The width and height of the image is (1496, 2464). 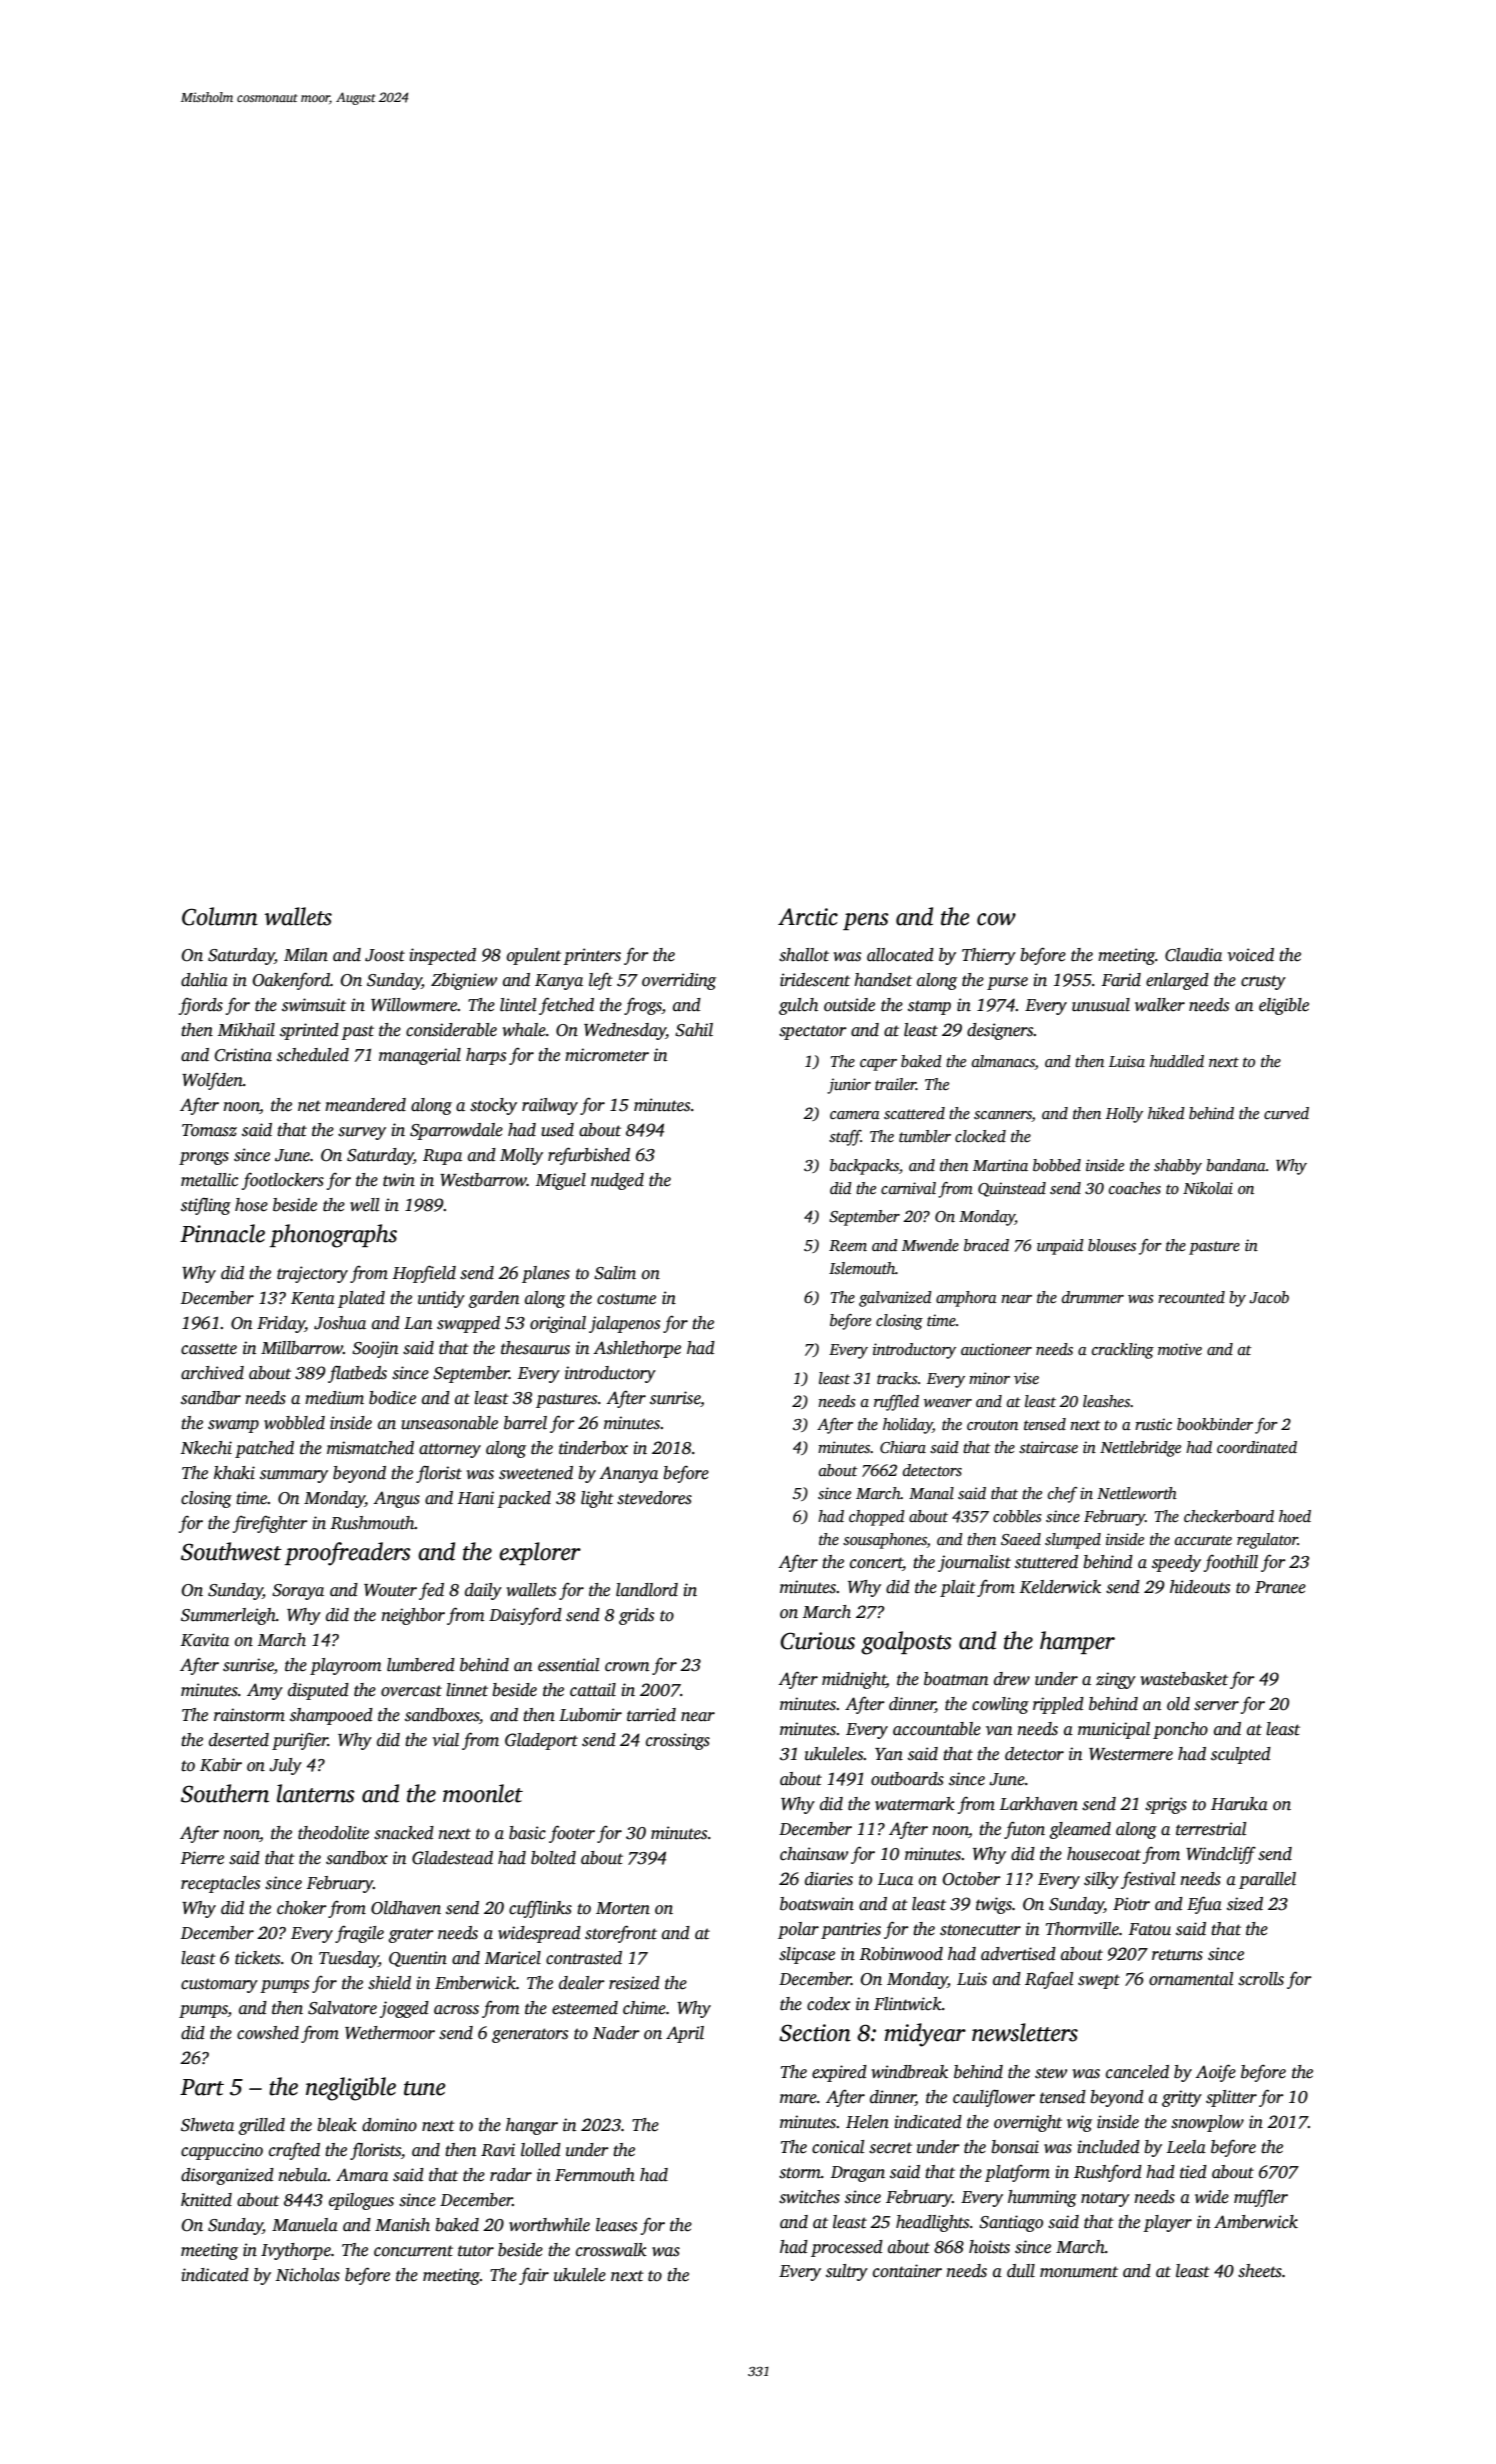 I want to click on Nicholas, so click(x=308, y=2275).
